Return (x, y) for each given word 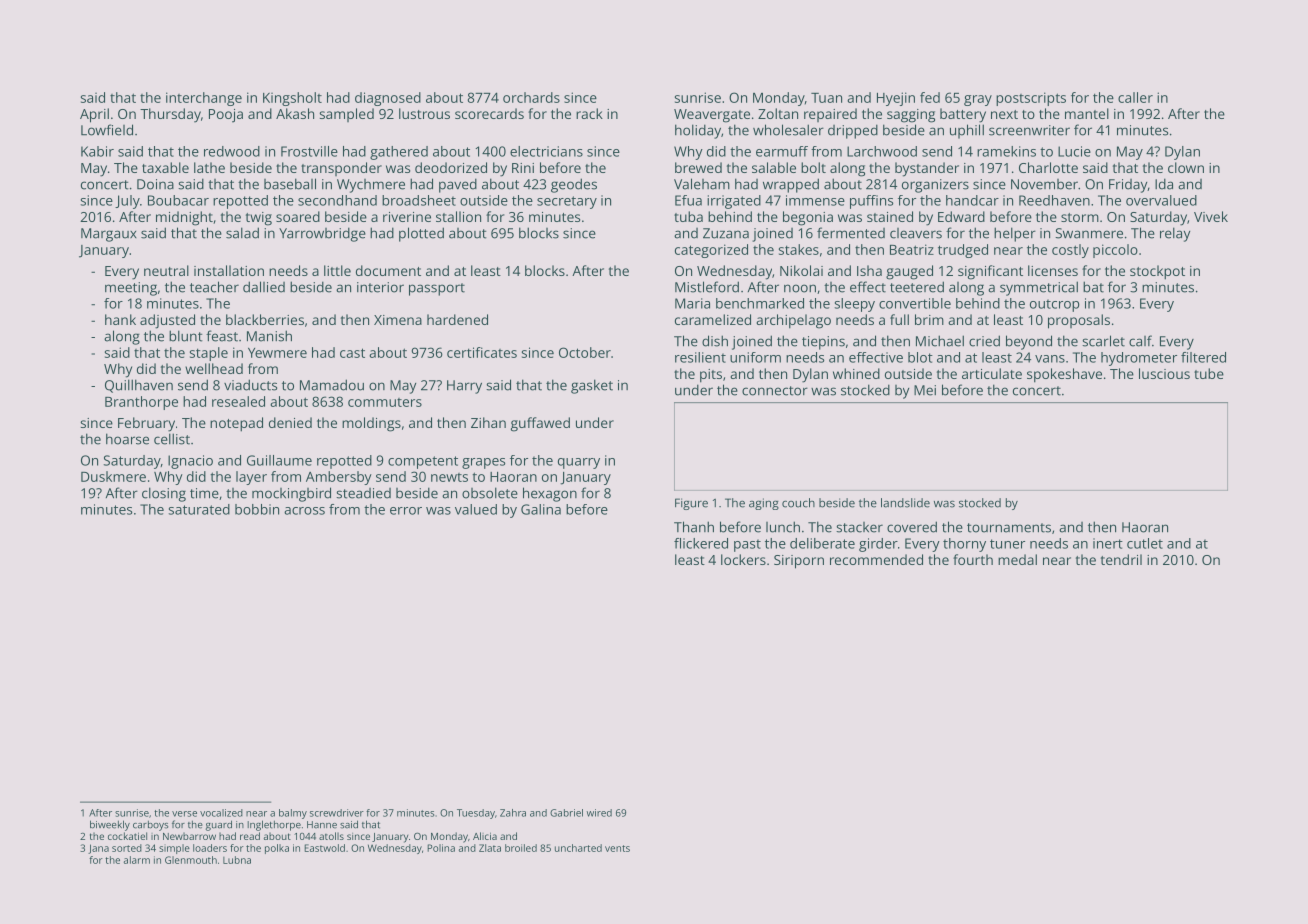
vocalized (221, 813)
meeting (131, 289)
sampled (347, 115)
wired (599, 813)
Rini (523, 168)
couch (798, 503)
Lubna (237, 860)
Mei (925, 390)
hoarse (127, 439)
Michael (940, 341)
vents (617, 848)
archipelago (793, 321)
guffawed (540, 424)
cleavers (916, 233)
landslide (905, 503)
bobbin (257, 509)
